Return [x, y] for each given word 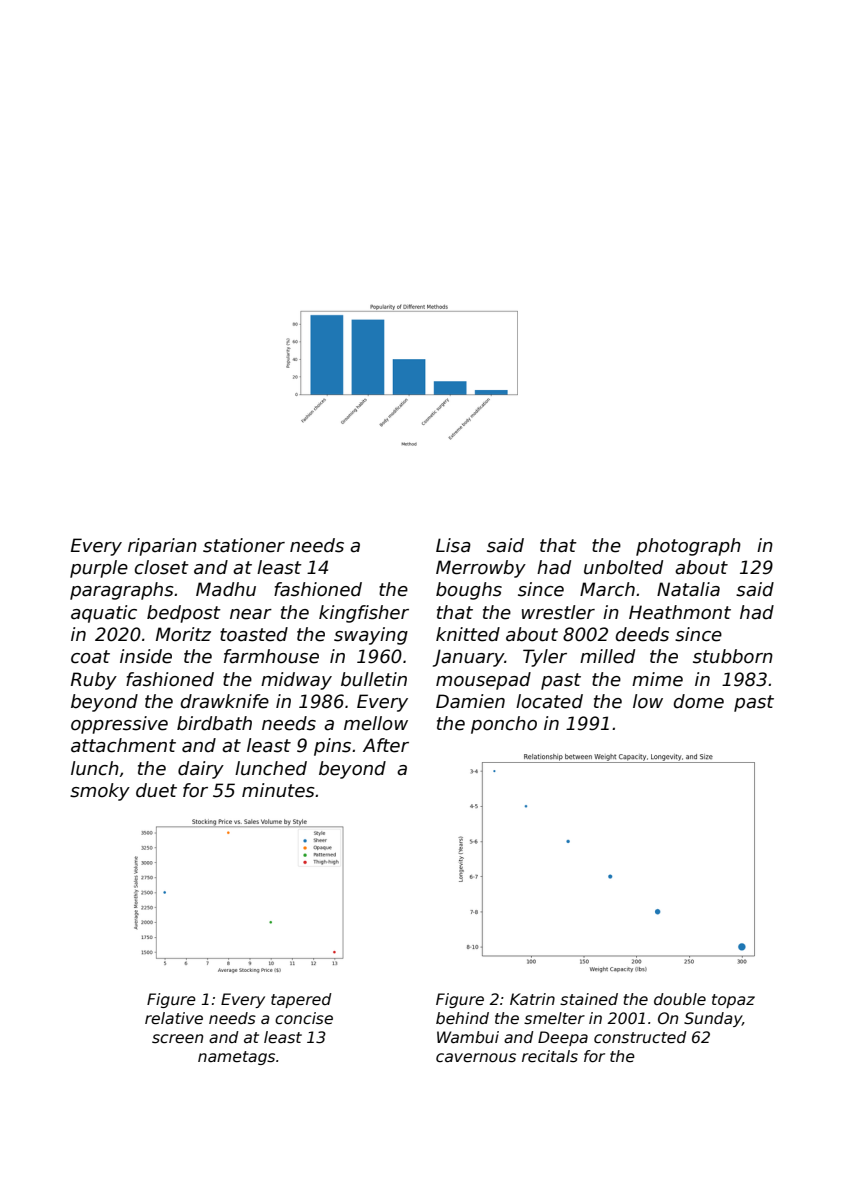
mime [657, 679]
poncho [504, 725]
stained [589, 999]
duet [156, 790]
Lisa [453, 545]
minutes [278, 790]
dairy [201, 770]
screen [177, 1039]
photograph [688, 547]
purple [99, 569]
